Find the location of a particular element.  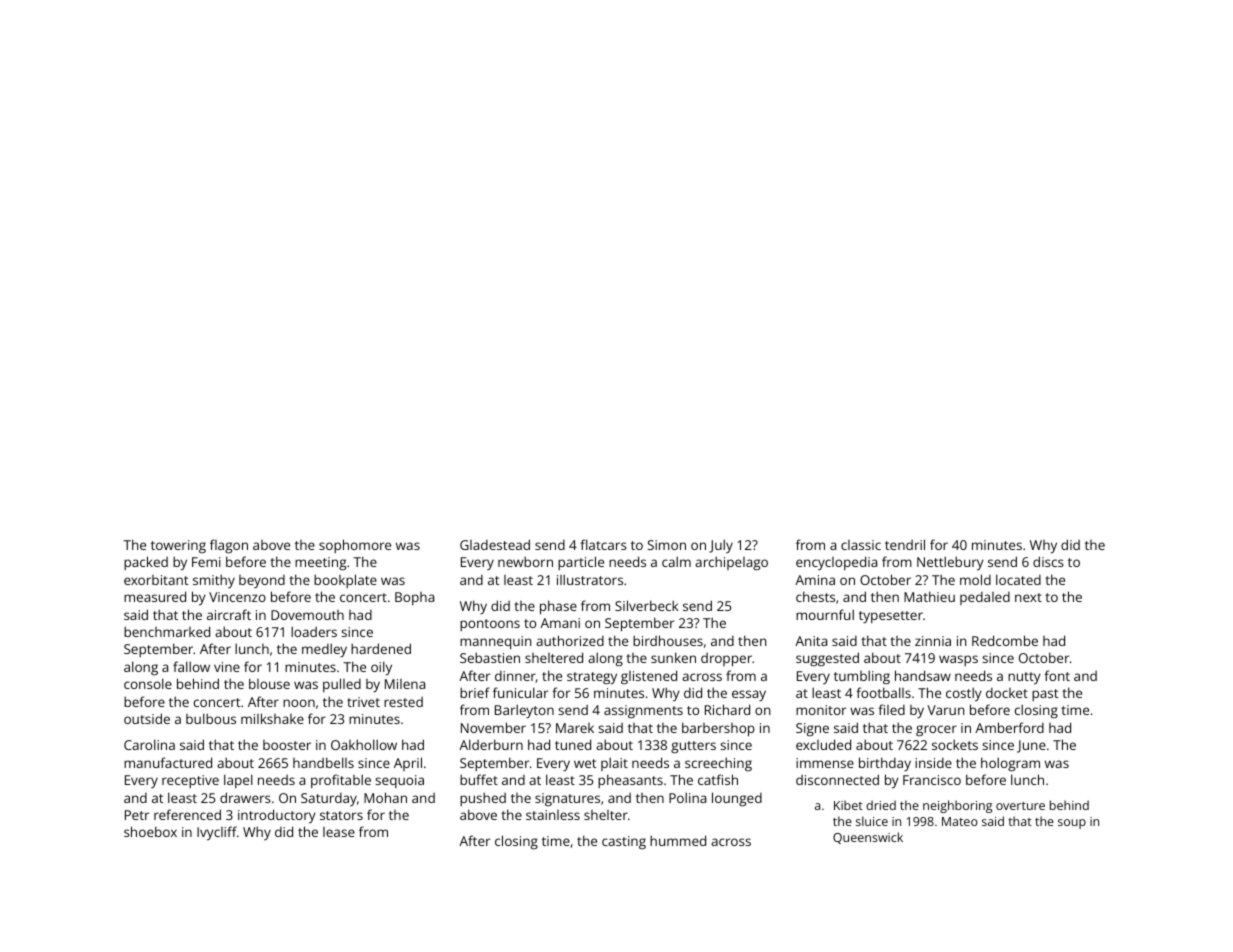

Ivycliff is located at coordinates (217, 833).
